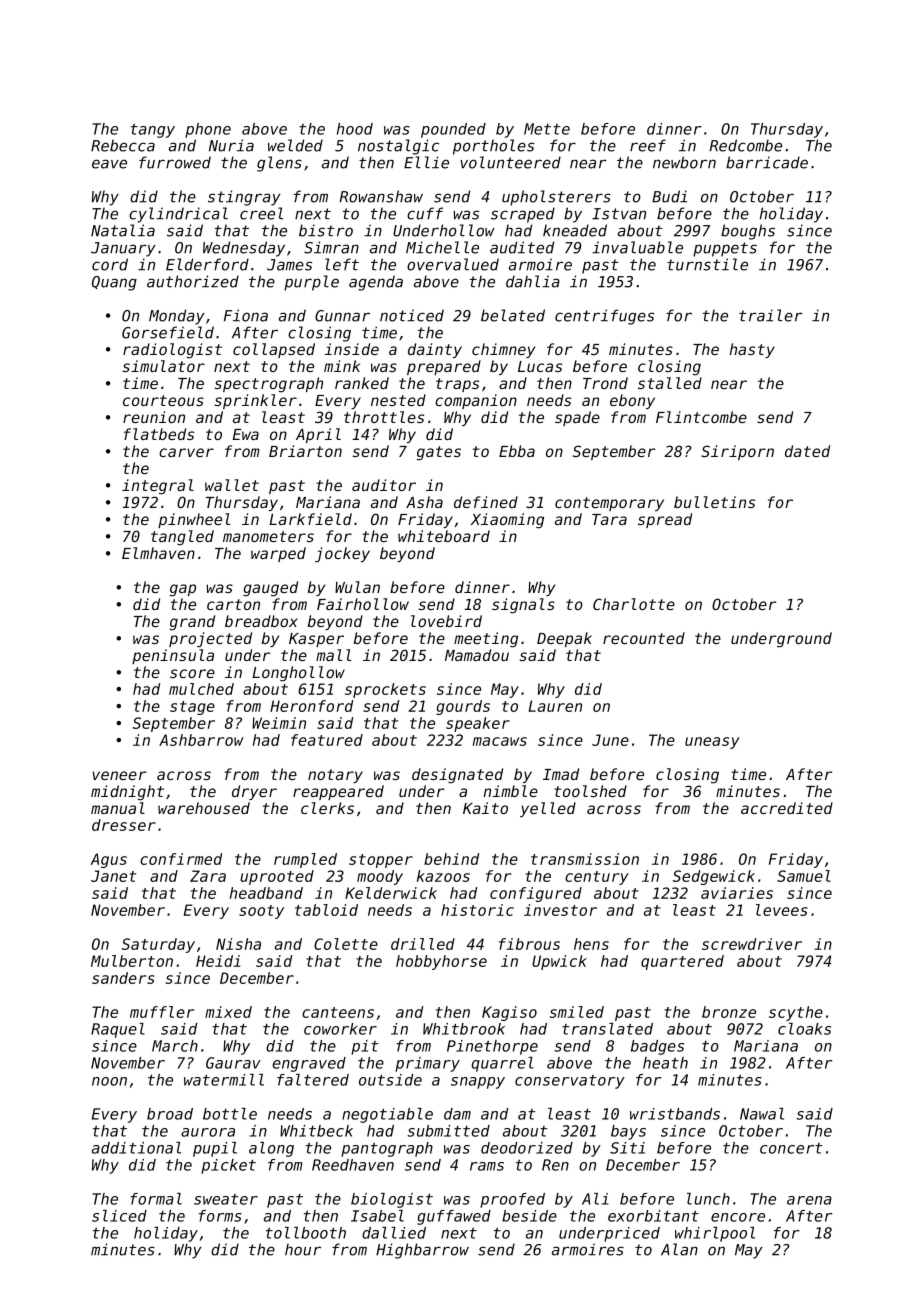 The width and height of the screenshot is (924, 1314). Describe the element at coordinates (158, 553) in the screenshot. I see `Elmhaven` at that location.
